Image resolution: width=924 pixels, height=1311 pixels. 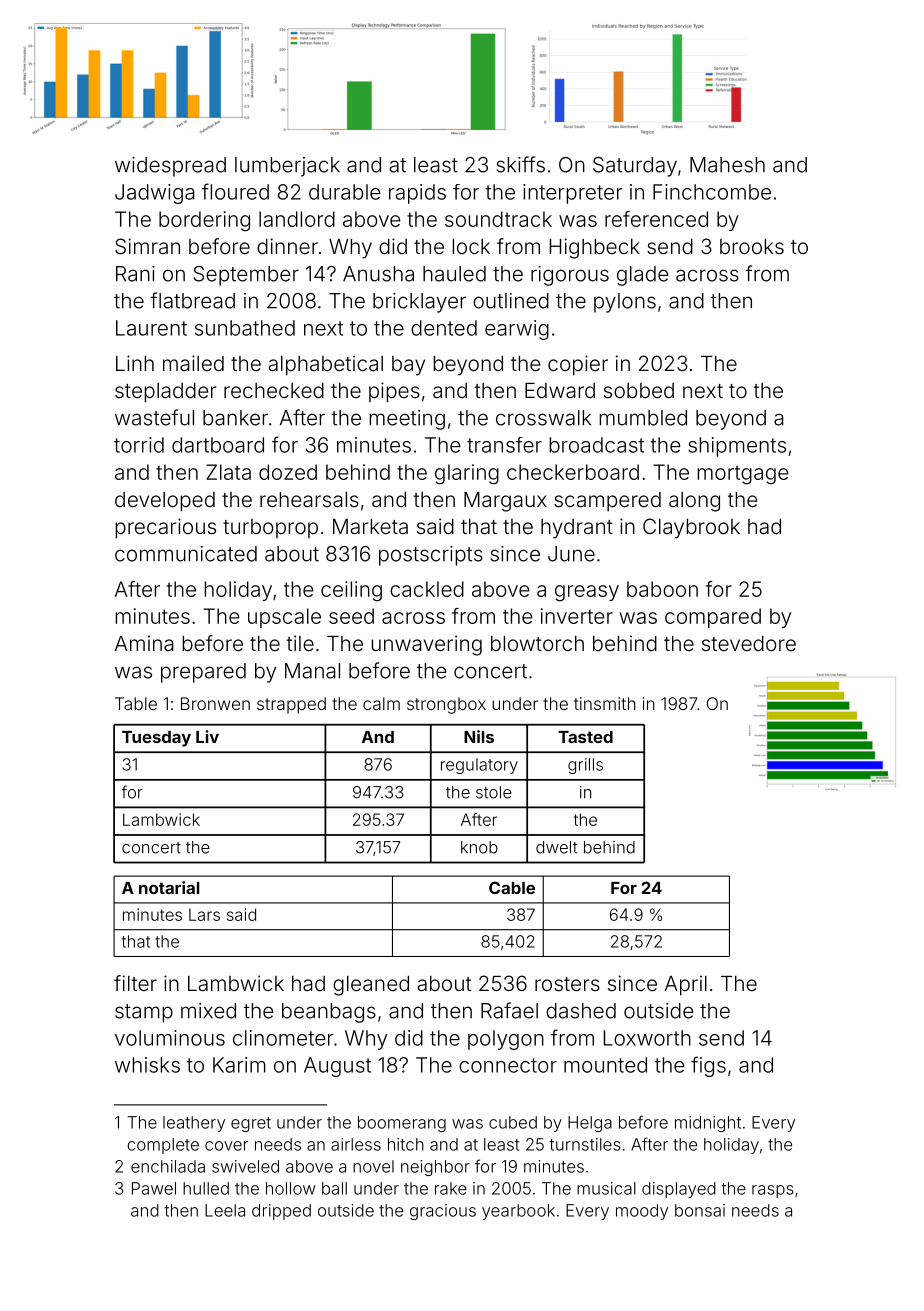 What do you see at coordinates (573, 194) in the image?
I see `interpreter` at bounding box center [573, 194].
